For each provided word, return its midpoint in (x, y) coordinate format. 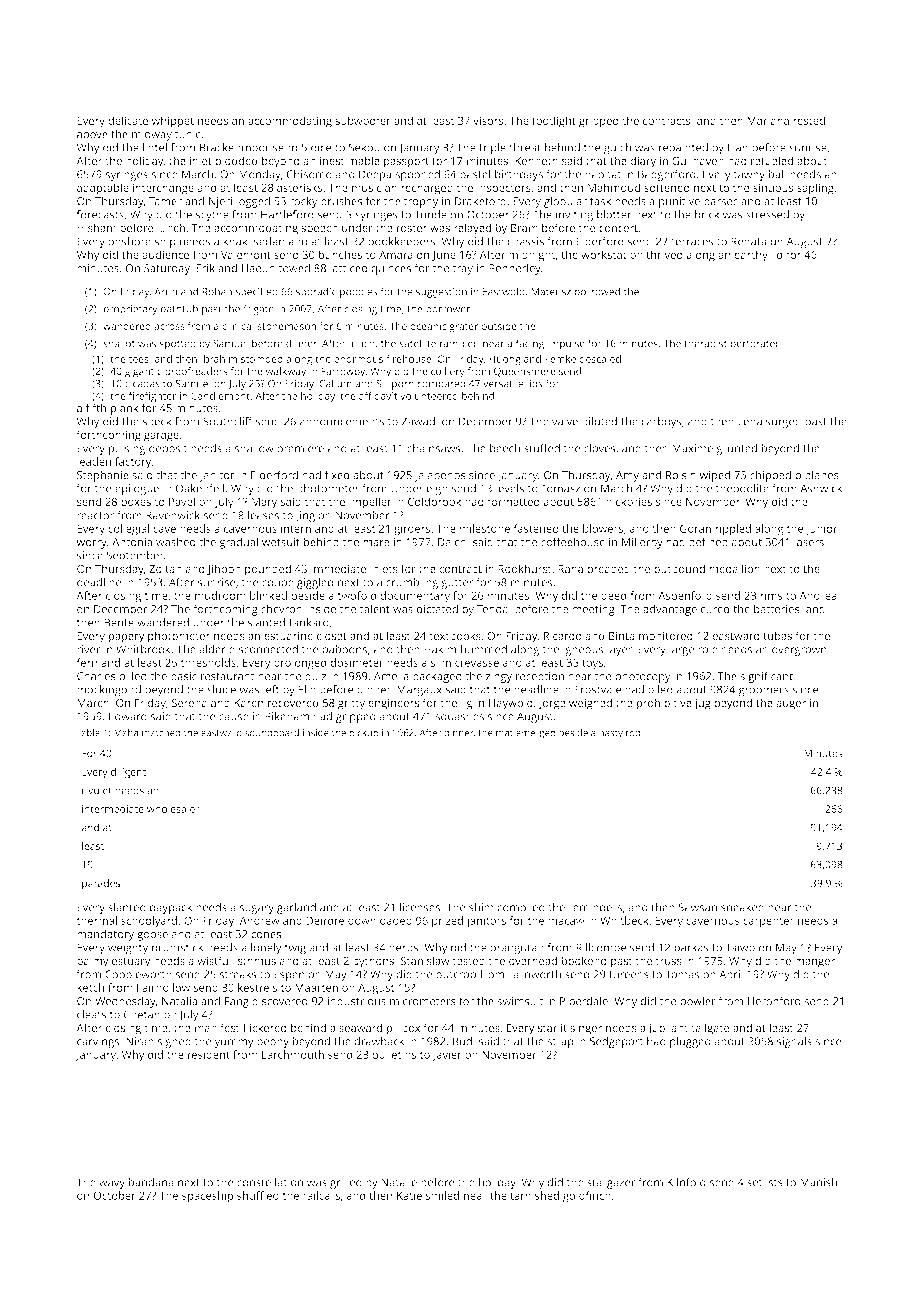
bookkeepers (401, 242)
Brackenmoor (235, 147)
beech (505, 448)
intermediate (113, 809)
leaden (94, 461)
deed (613, 595)
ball (777, 174)
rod (633, 733)
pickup (364, 734)
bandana (151, 1182)
